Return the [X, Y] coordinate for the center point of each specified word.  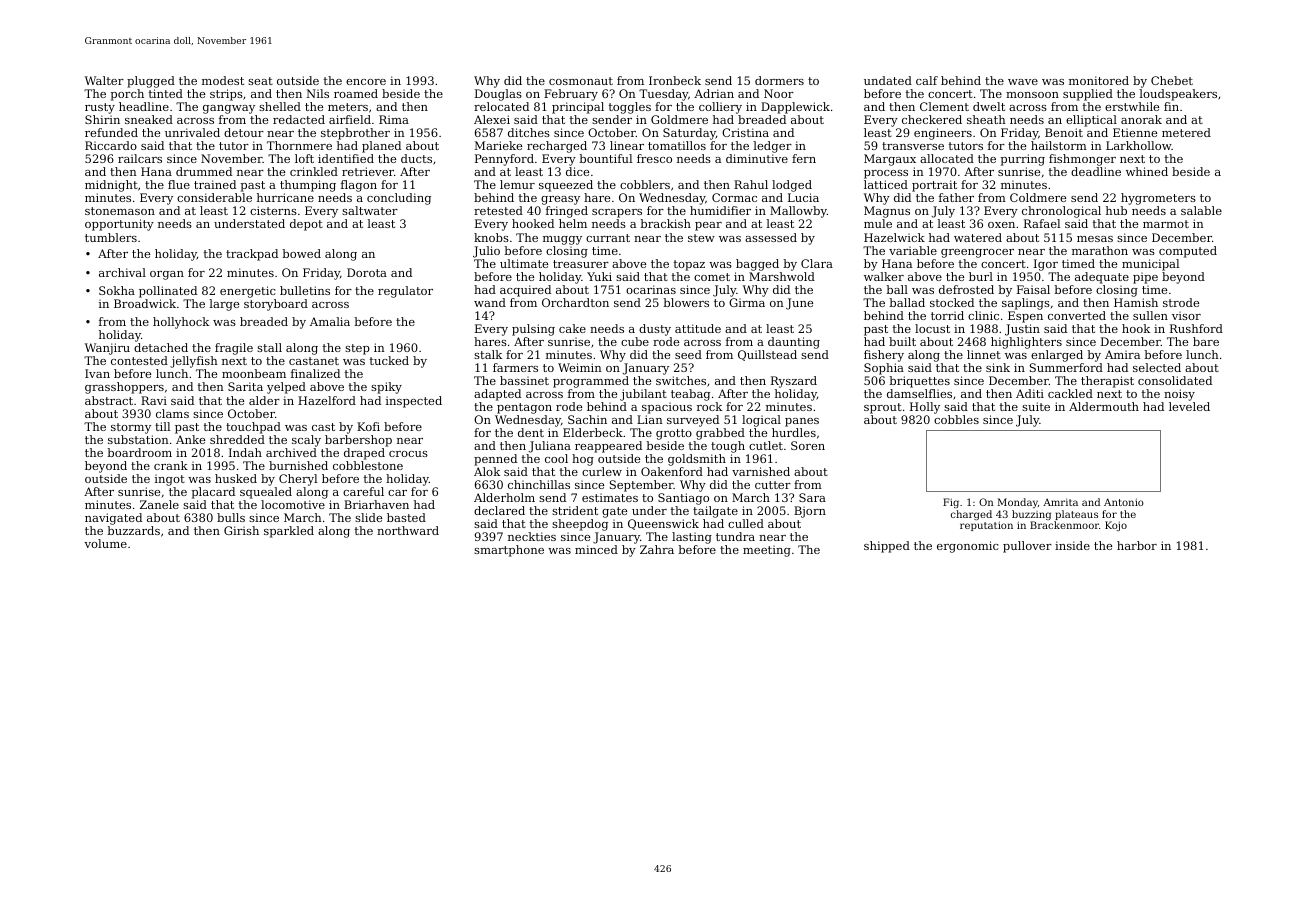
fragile [234, 349]
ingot [170, 480]
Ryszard [794, 382]
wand [490, 302]
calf [927, 80]
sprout [883, 408]
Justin [1022, 330]
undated [888, 80]
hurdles [794, 432]
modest [223, 80]
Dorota [367, 272]
